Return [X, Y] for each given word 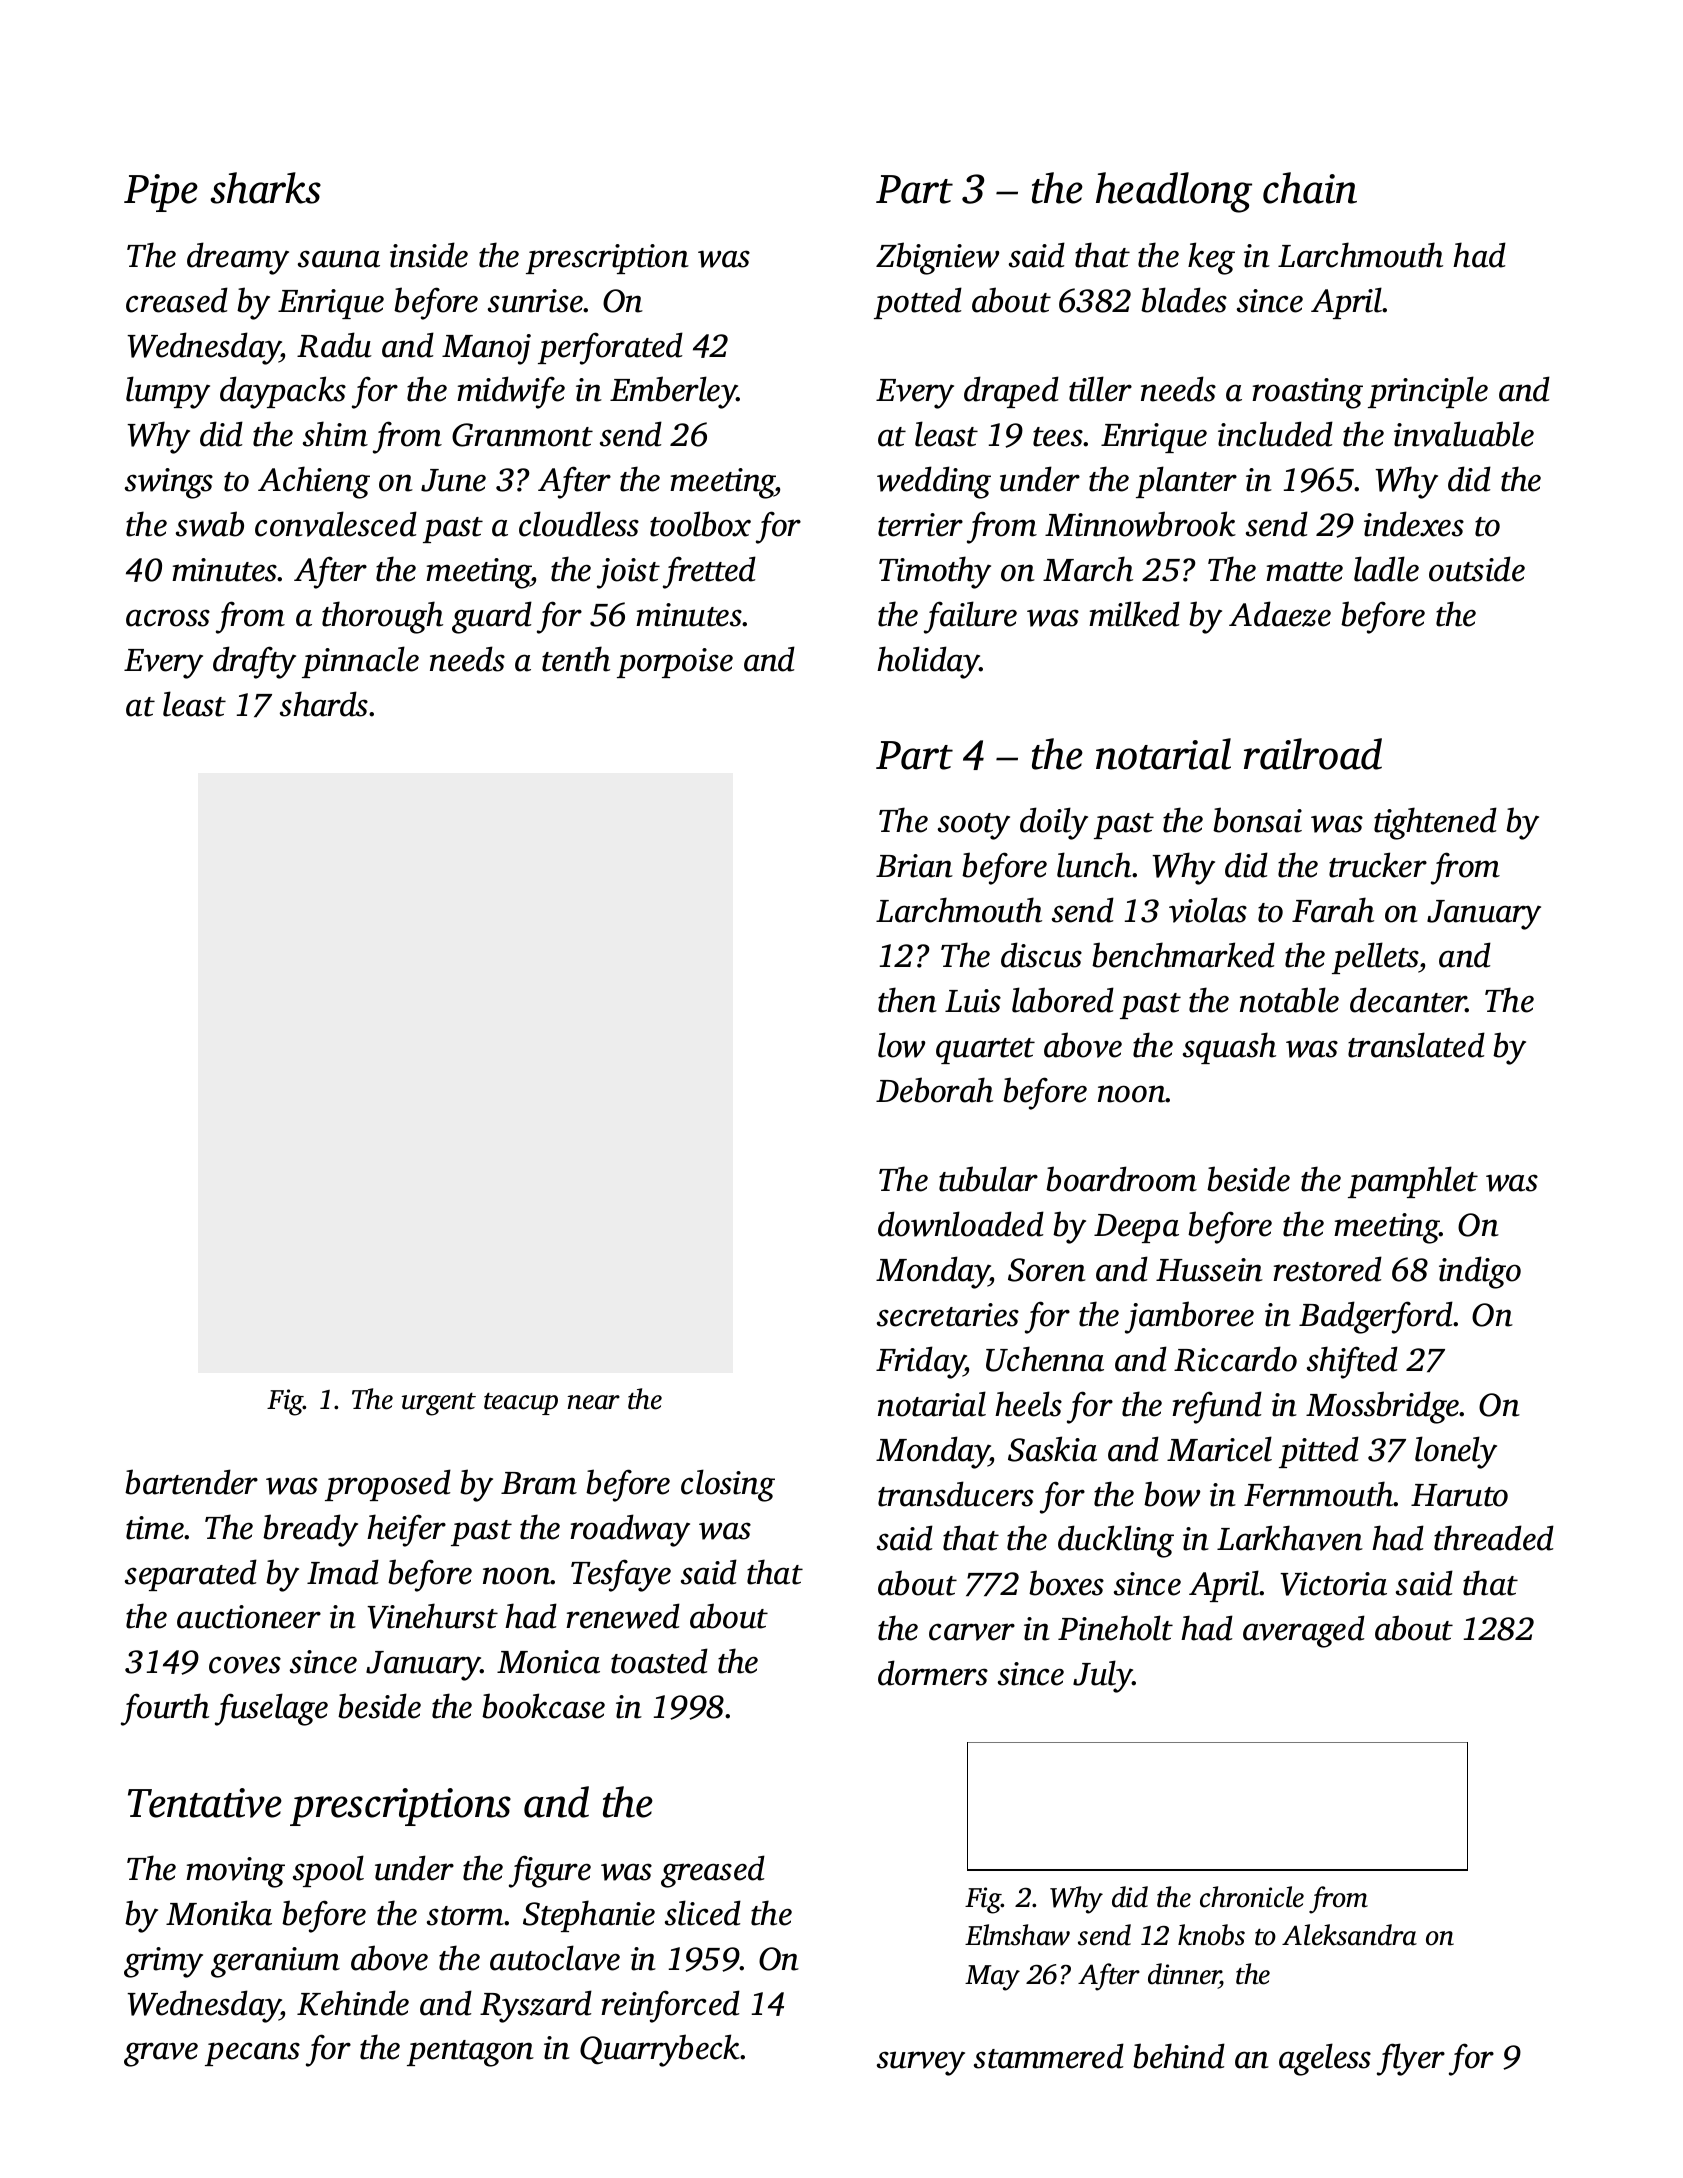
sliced [703, 1913]
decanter [1408, 1000]
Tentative [205, 1803]
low [901, 1045]
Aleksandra [1349, 1935]
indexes [1414, 524]
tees [1058, 437]
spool [328, 1871]
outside [1477, 569]
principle [1428, 392]
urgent [439, 1404]
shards [324, 704]
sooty [974, 826]
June [453, 480]
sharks [265, 188]
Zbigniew [937, 258]
